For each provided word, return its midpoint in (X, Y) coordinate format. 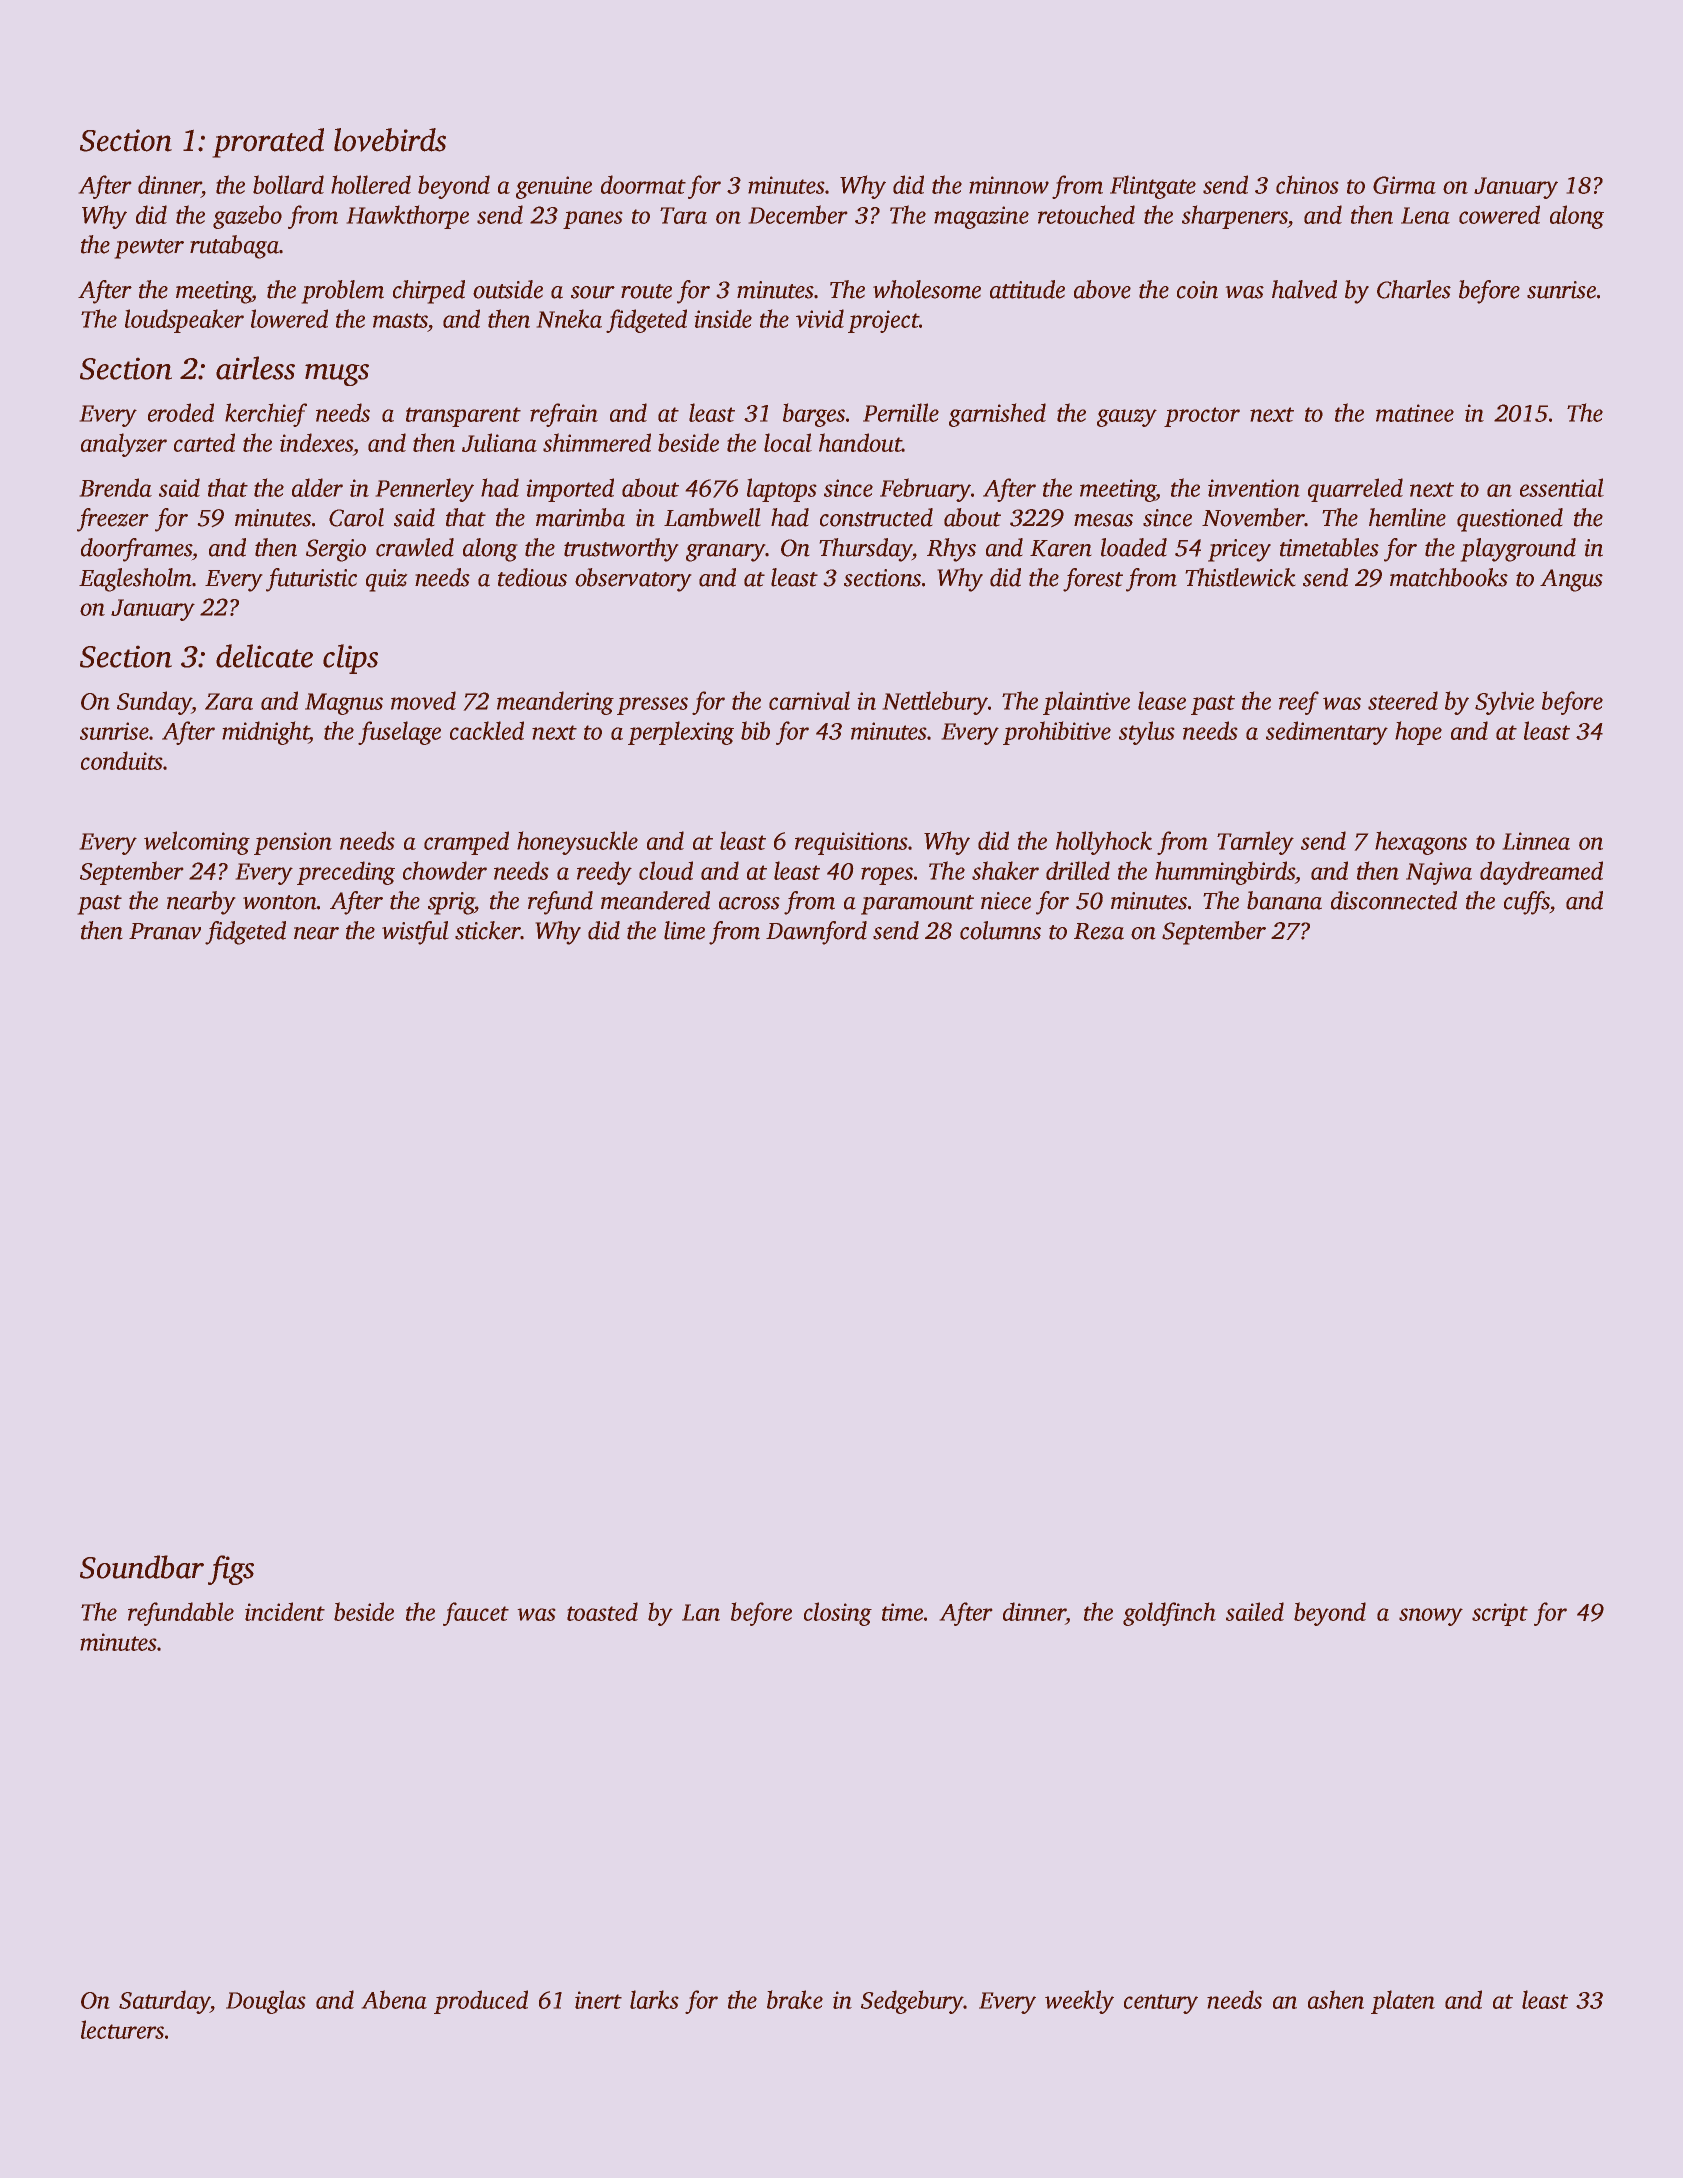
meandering (555, 703)
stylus (1147, 733)
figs (231, 1570)
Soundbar (142, 1567)
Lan (701, 1612)
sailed (1255, 1611)
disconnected (1394, 900)
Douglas (266, 2002)
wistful (415, 933)
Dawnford (816, 933)
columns (1000, 930)
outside (508, 289)
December (798, 214)
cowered (1499, 214)
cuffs (1527, 903)
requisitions (851, 843)
